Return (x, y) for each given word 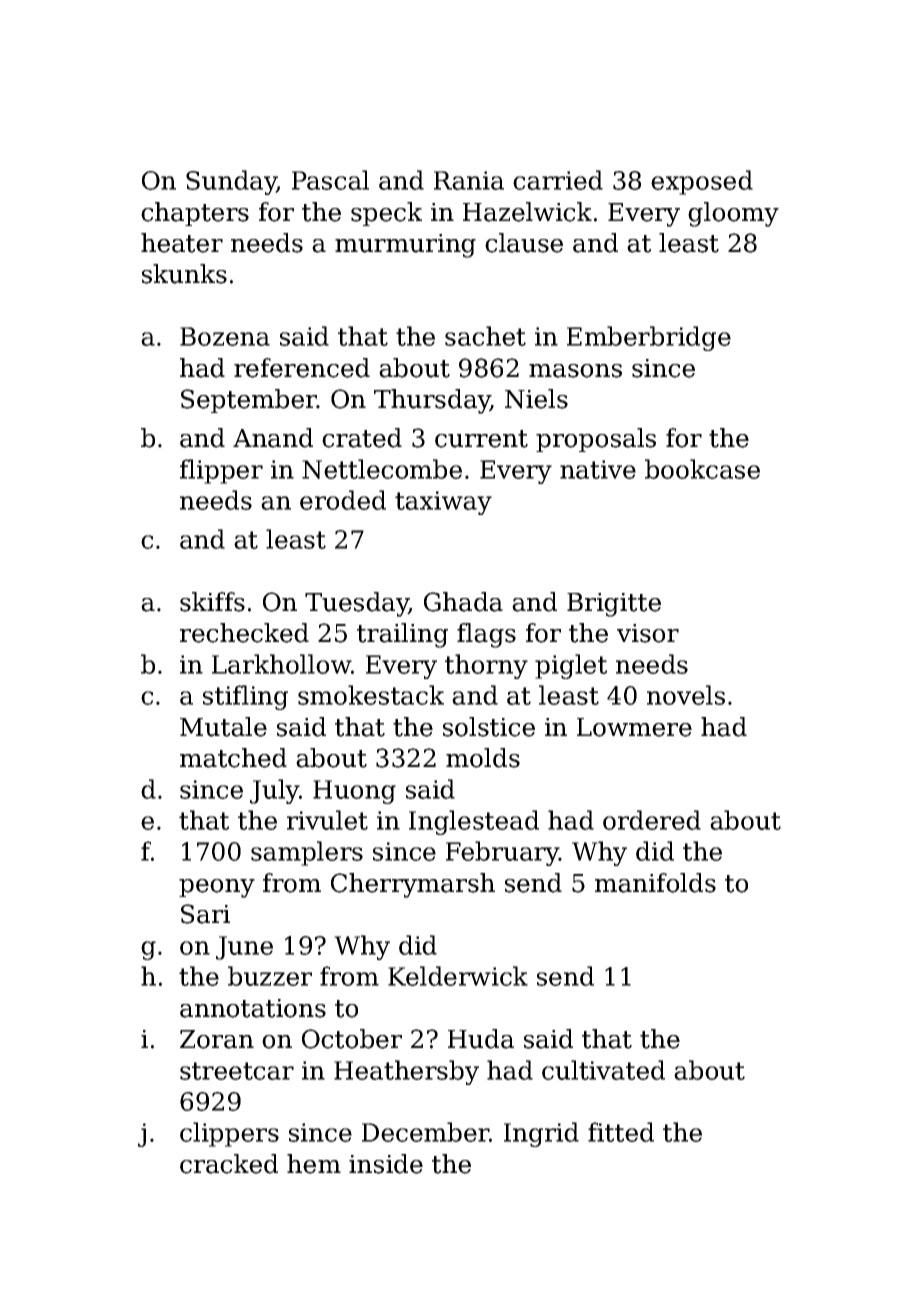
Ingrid (541, 1134)
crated (362, 438)
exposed (702, 182)
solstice (489, 727)
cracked (229, 1164)
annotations (253, 1008)
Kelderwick (458, 976)
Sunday (231, 182)
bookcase (702, 469)
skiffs (212, 602)
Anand (273, 438)
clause (524, 243)
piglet (571, 666)
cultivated (603, 1070)
